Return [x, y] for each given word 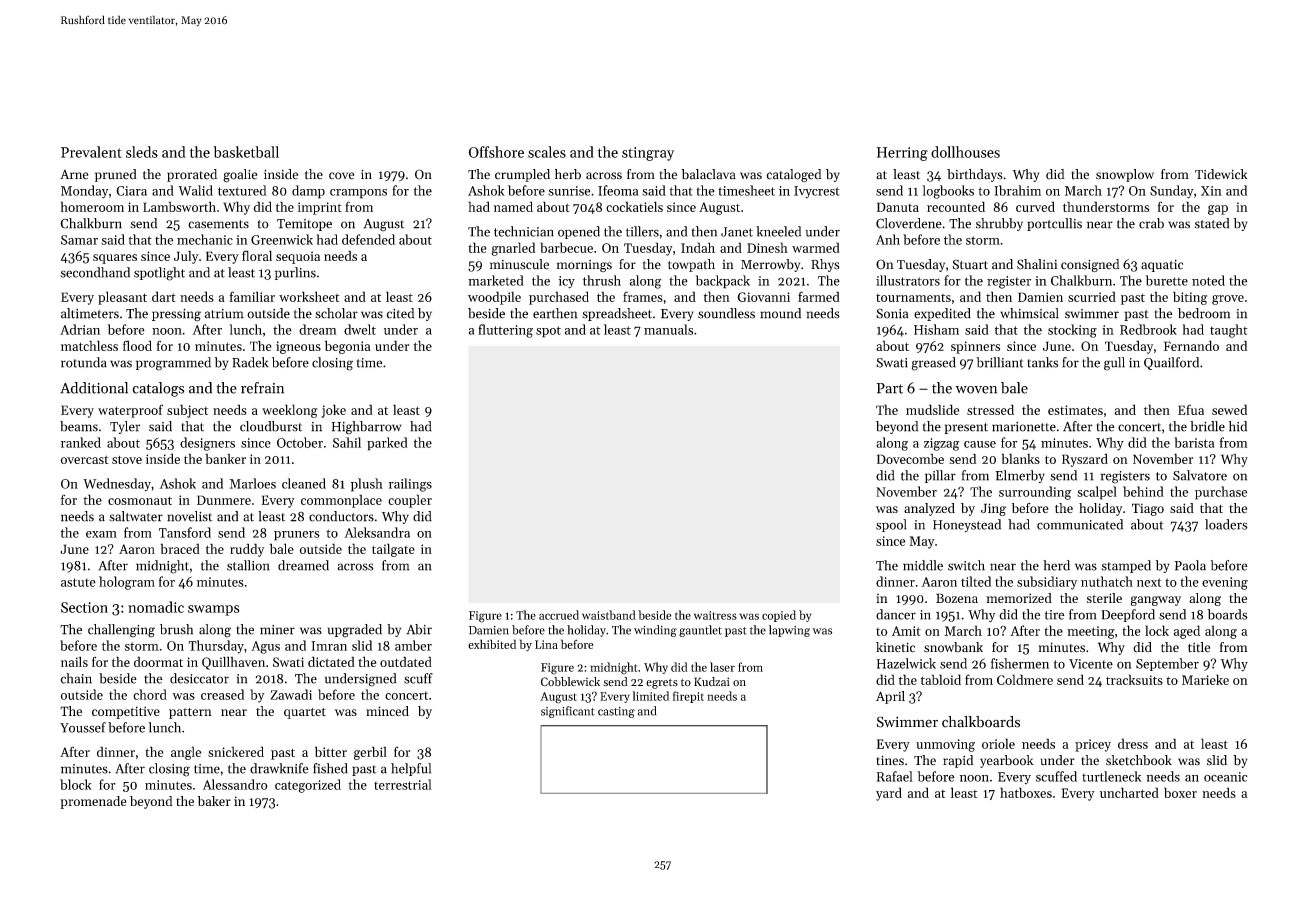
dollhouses [965, 152]
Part [890, 388]
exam [101, 534]
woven [976, 390]
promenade [93, 802]
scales [547, 152]
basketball [246, 152]
